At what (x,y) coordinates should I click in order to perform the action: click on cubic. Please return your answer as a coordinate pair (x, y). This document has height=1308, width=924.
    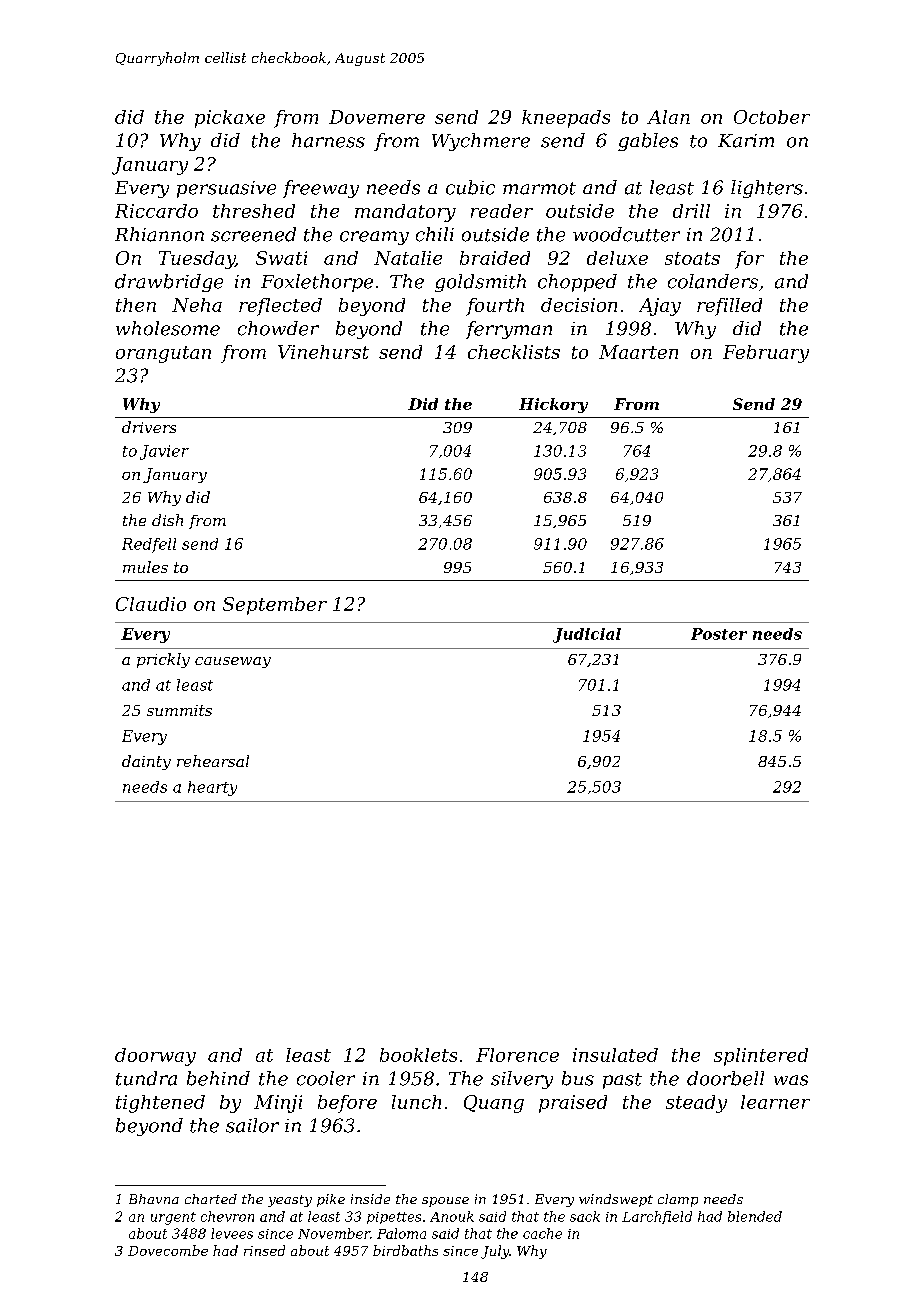
    Looking at the image, I should click on (470, 187).
